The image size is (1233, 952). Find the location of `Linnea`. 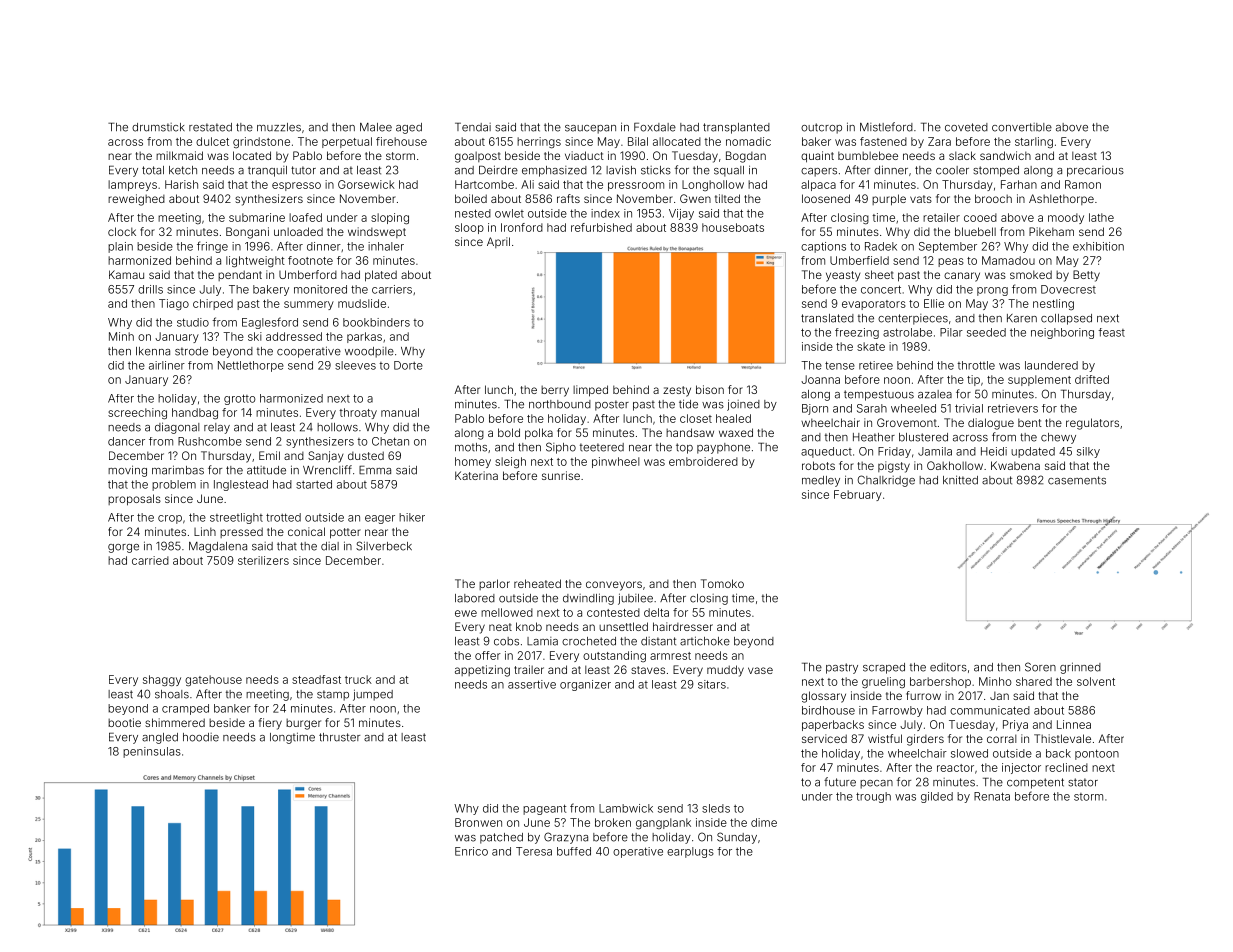

Linnea is located at coordinates (1074, 724).
